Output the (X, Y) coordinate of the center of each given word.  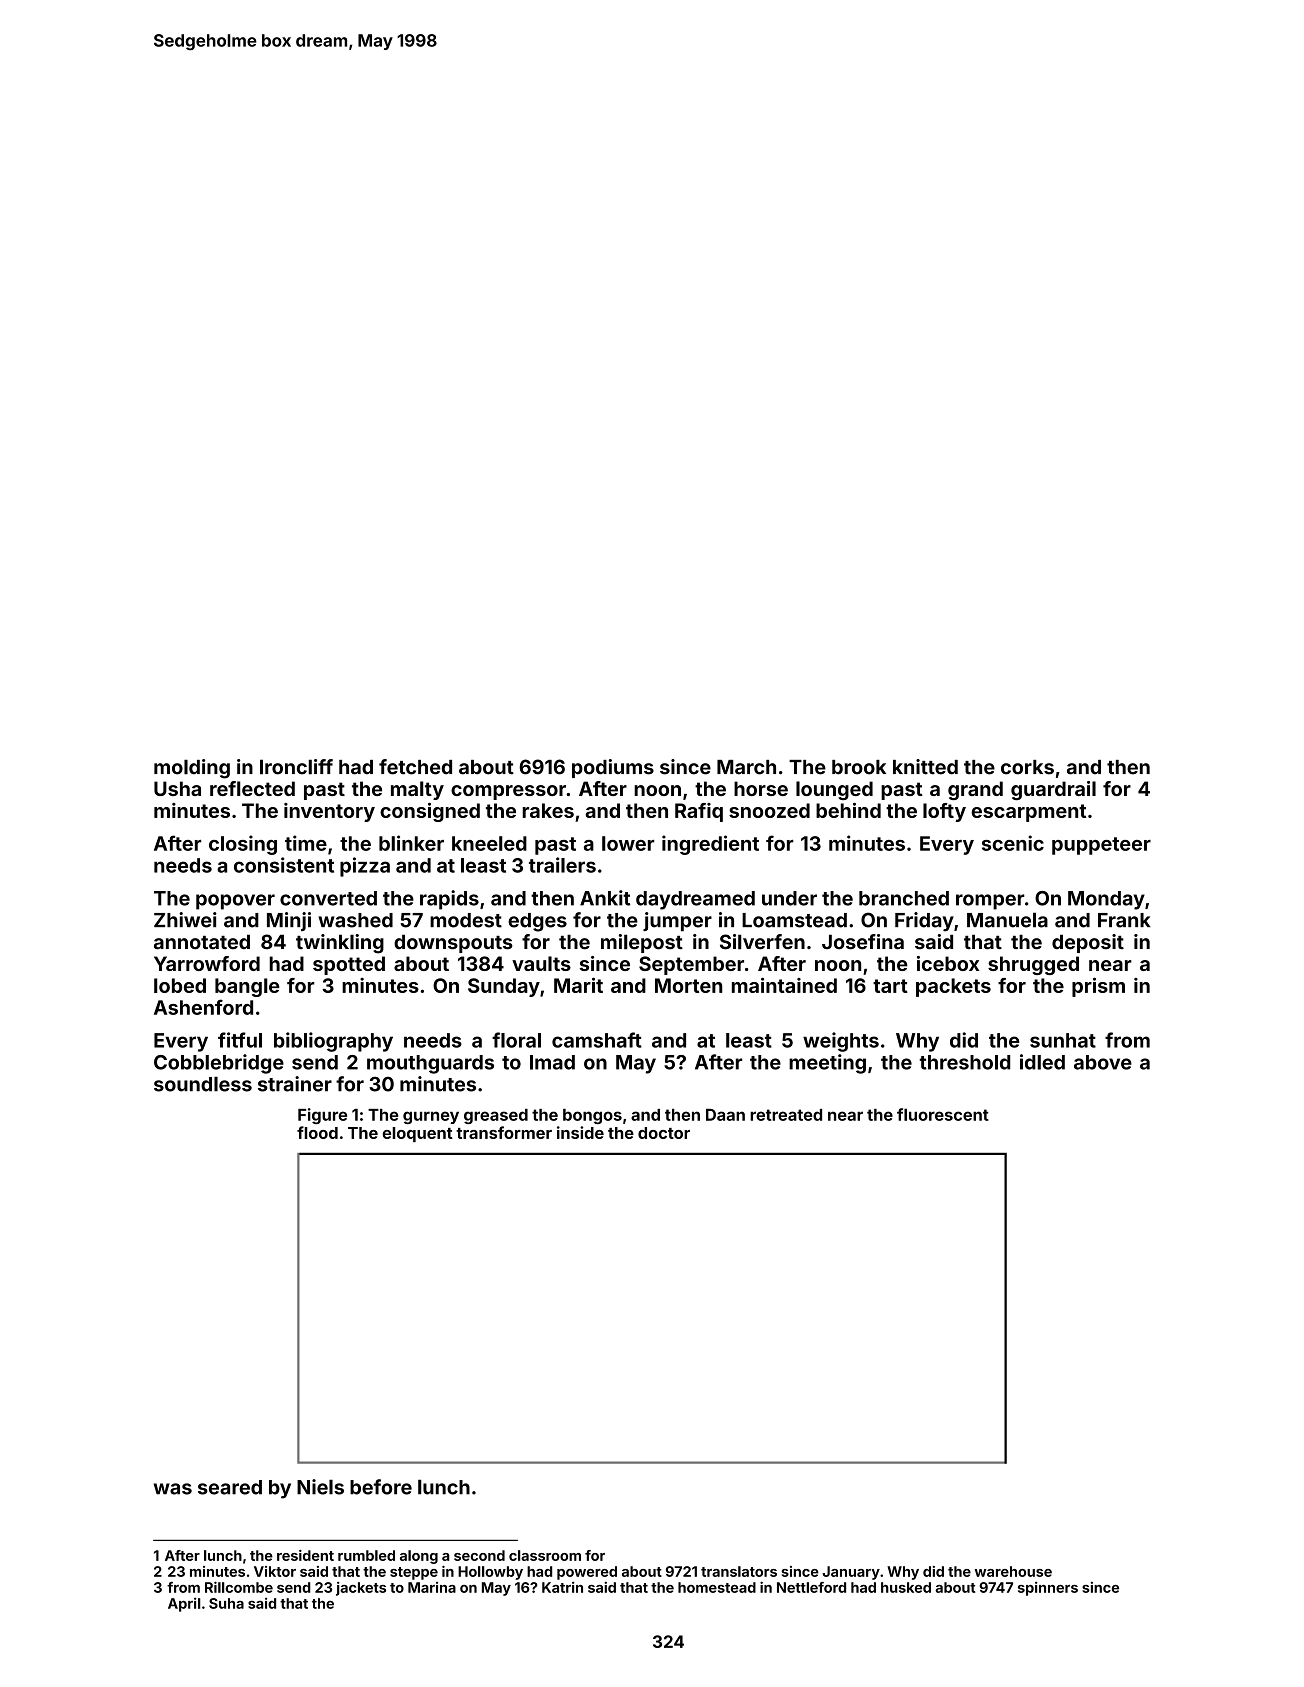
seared (230, 1487)
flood (317, 1132)
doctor (664, 1133)
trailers (562, 865)
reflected (252, 788)
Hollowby (490, 1573)
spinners (1048, 1589)
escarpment (1028, 813)
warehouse (1013, 1571)
